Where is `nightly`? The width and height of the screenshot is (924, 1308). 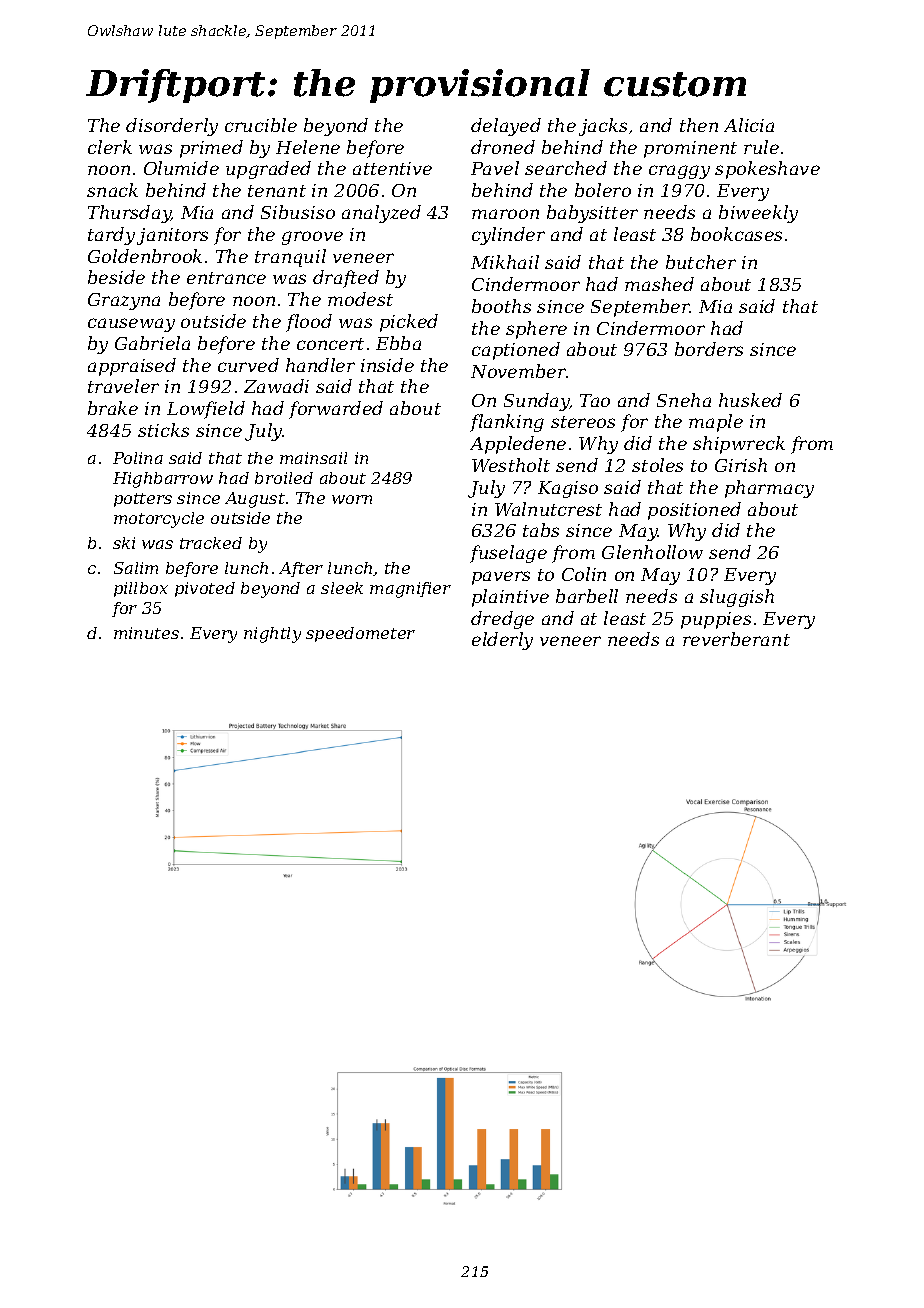
nightly is located at coordinates (272, 635).
